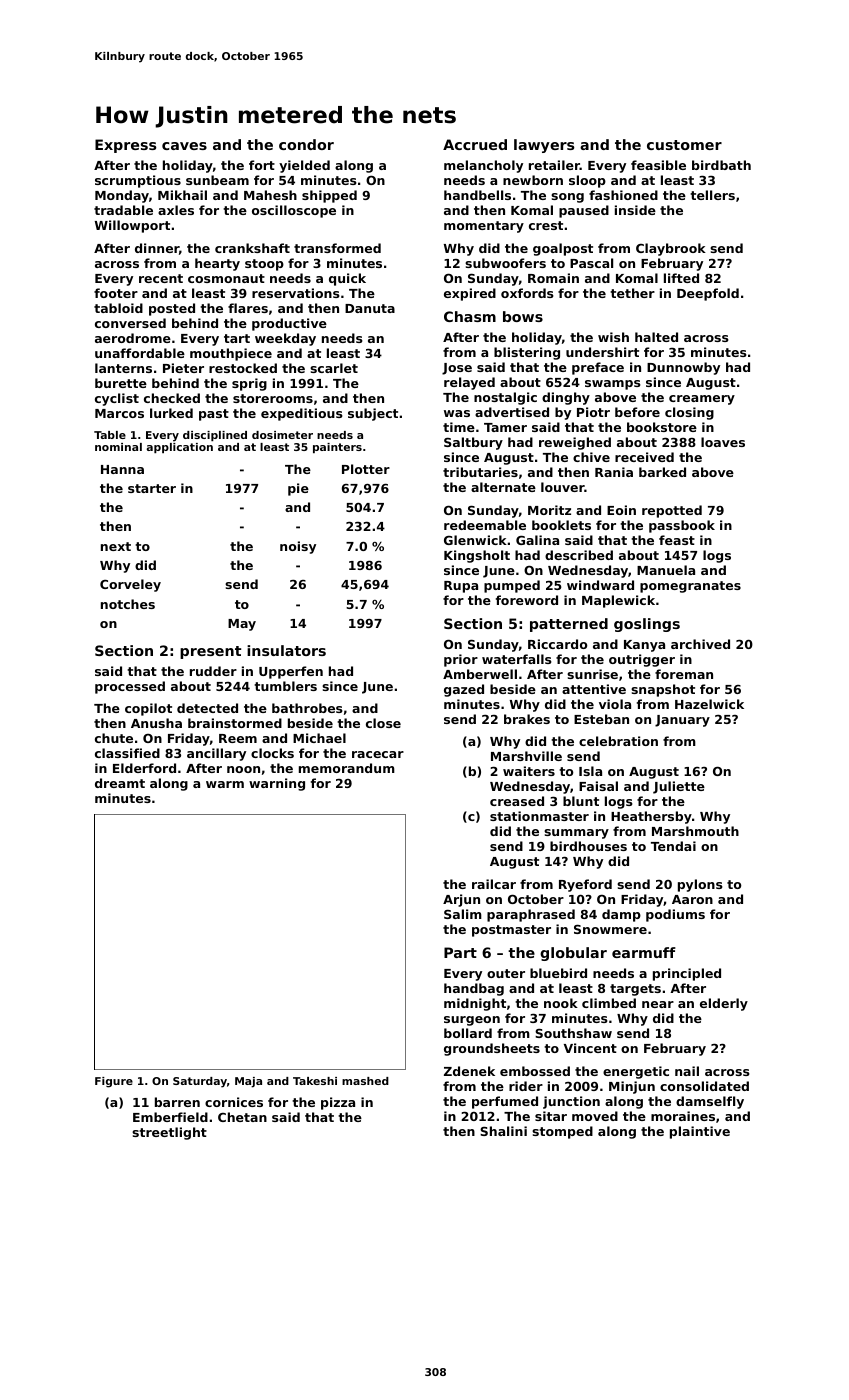  What do you see at coordinates (457, 369) in the screenshot?
I see `Jose` at bounding box center [457, 369].
